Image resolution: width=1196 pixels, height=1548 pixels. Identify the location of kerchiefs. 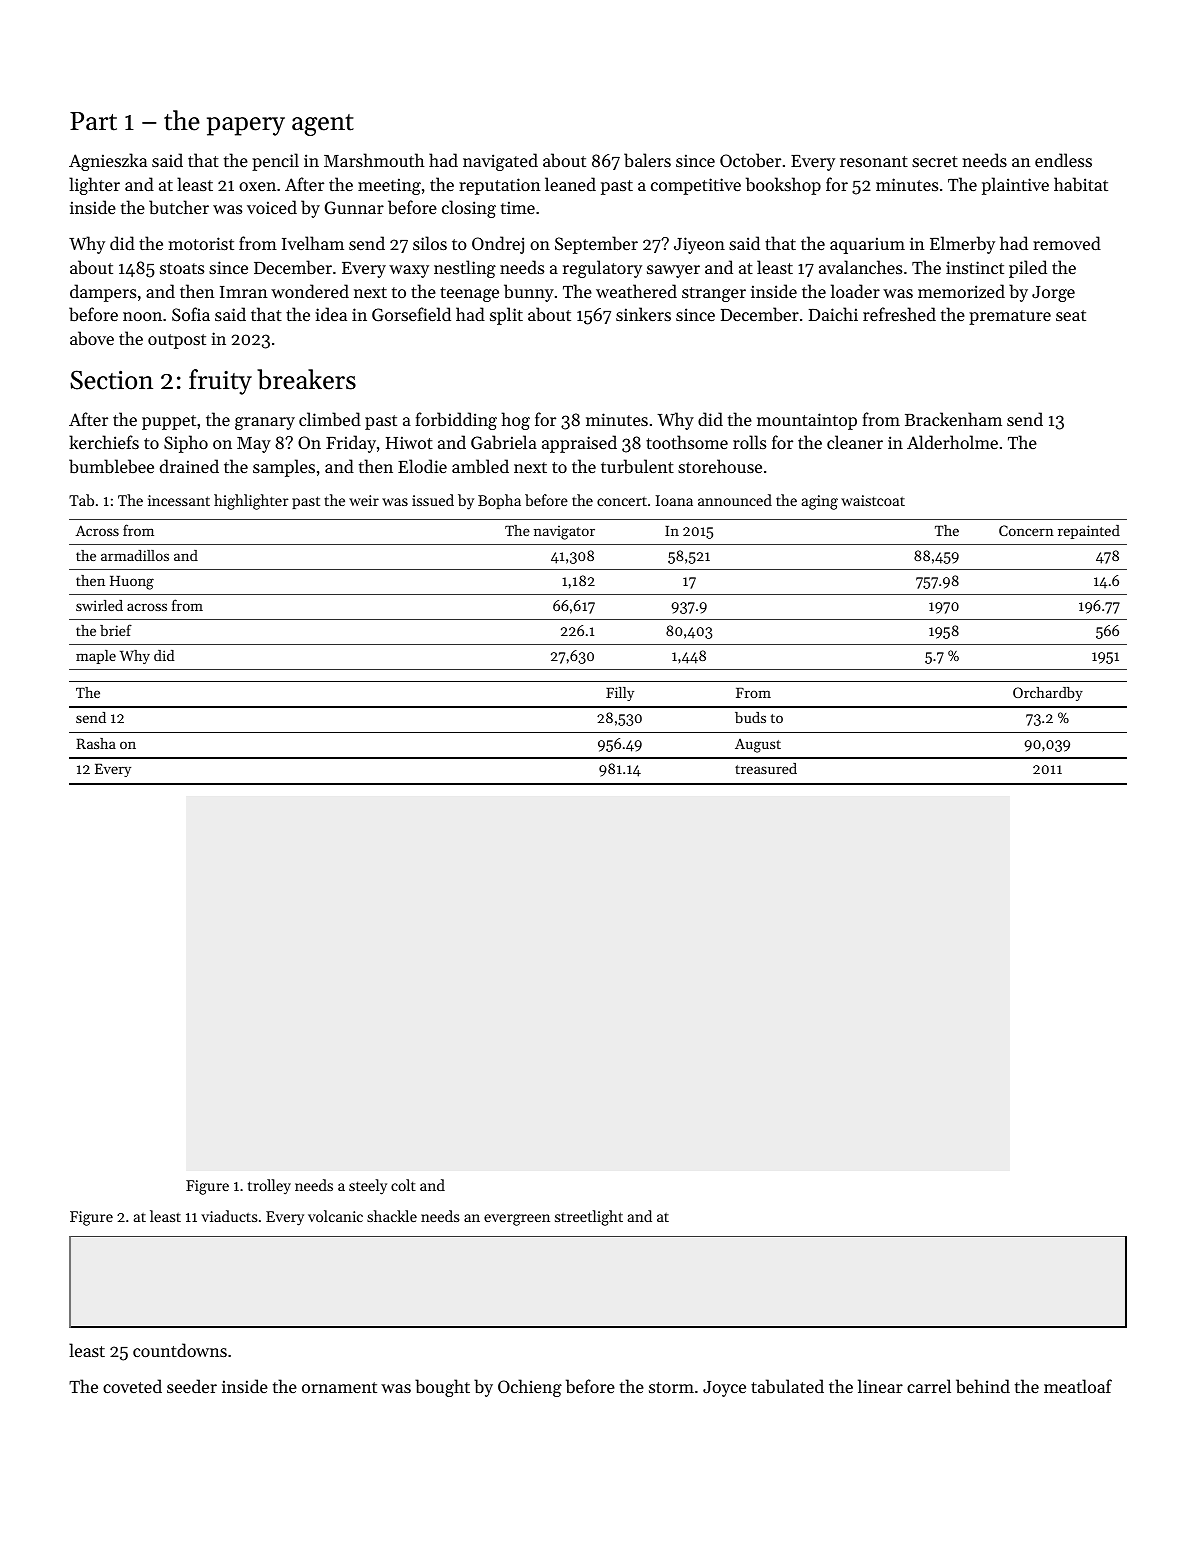
(104, 442).
